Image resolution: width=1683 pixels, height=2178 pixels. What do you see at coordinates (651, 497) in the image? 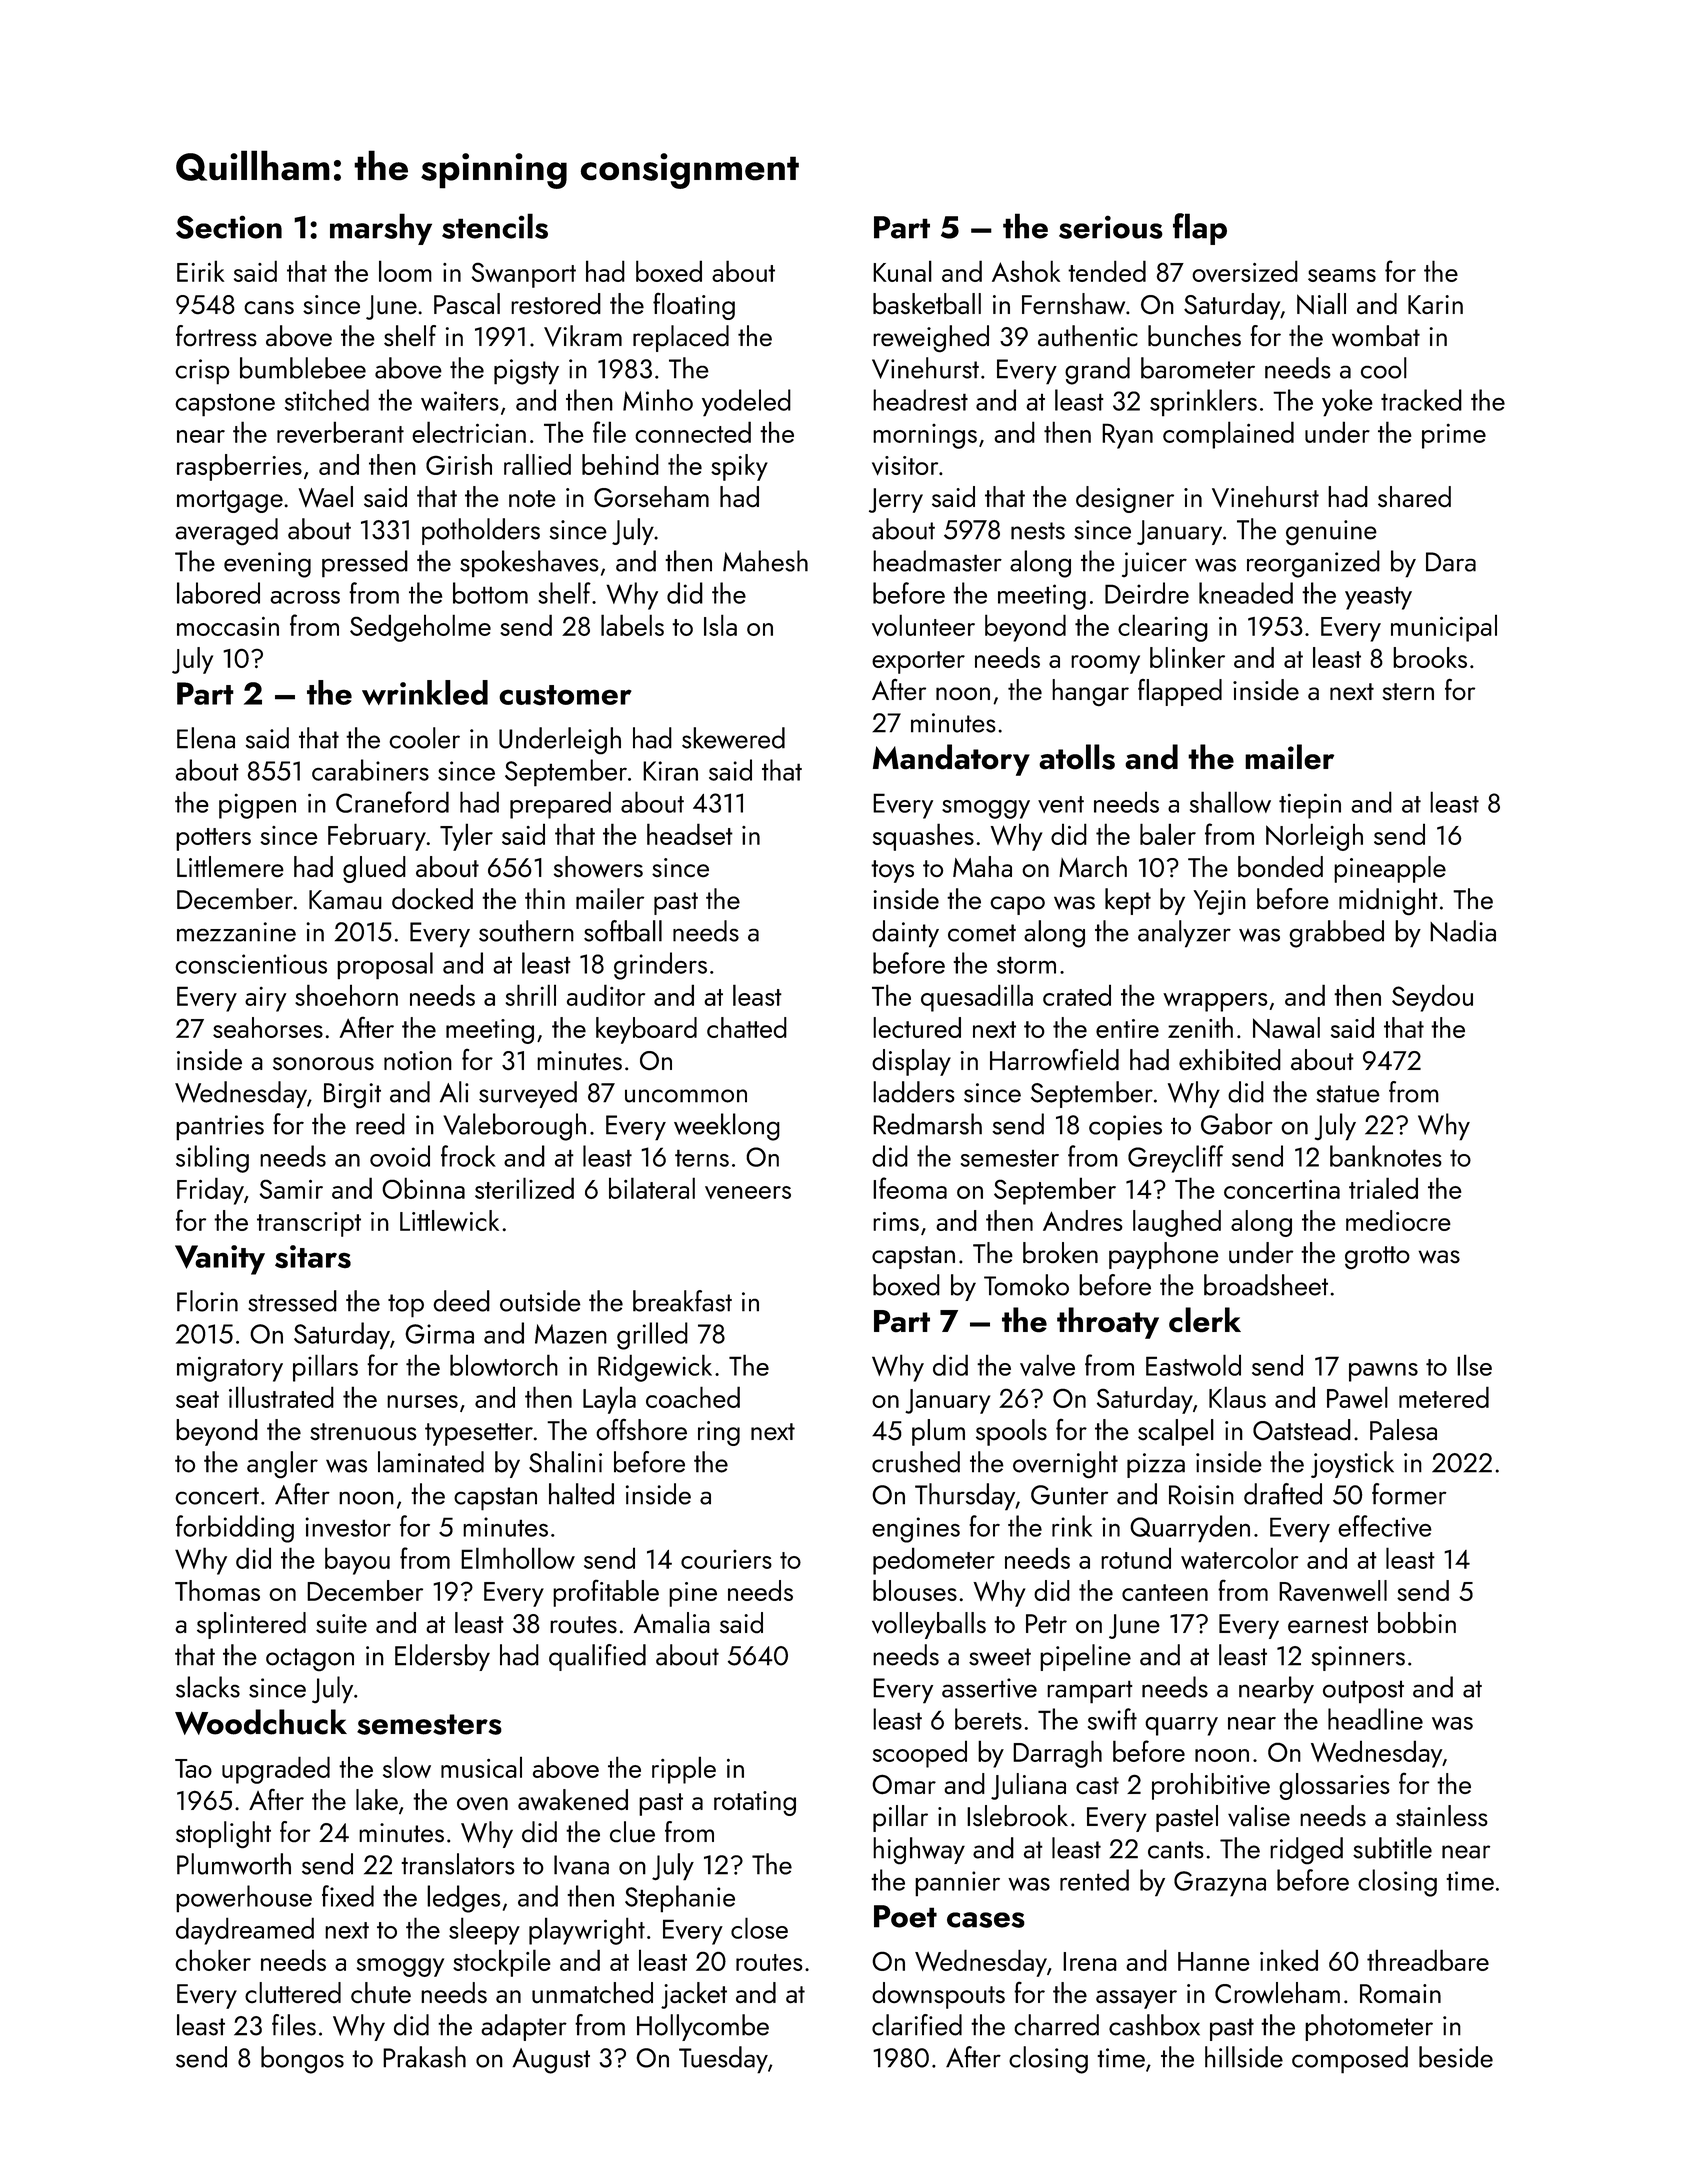
I see `Gorseham` at bounding box center [651, 497].
